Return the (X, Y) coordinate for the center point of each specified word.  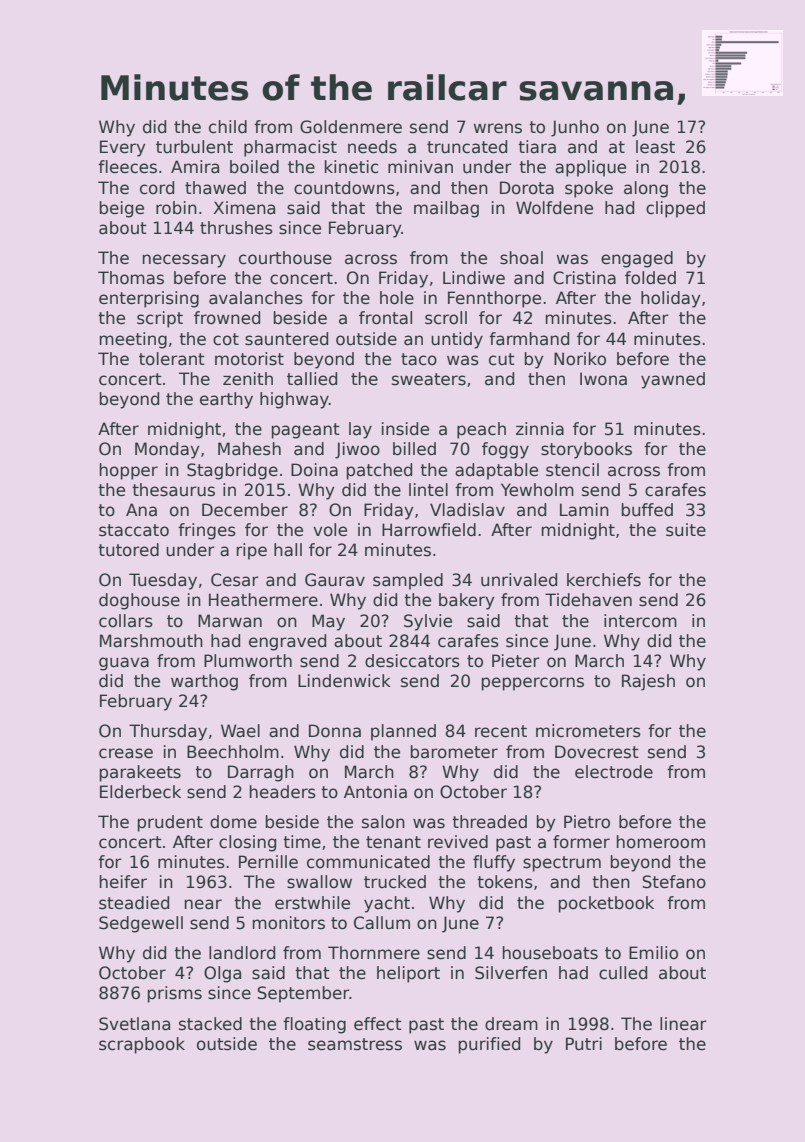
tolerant (172, 359)
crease (126, 753)
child (228, 127)
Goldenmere (351, 127)
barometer (454, 752)
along (646, 189)
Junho (575, 128)
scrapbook (142, 1045)
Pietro (587, 822)
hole (397, 298)
